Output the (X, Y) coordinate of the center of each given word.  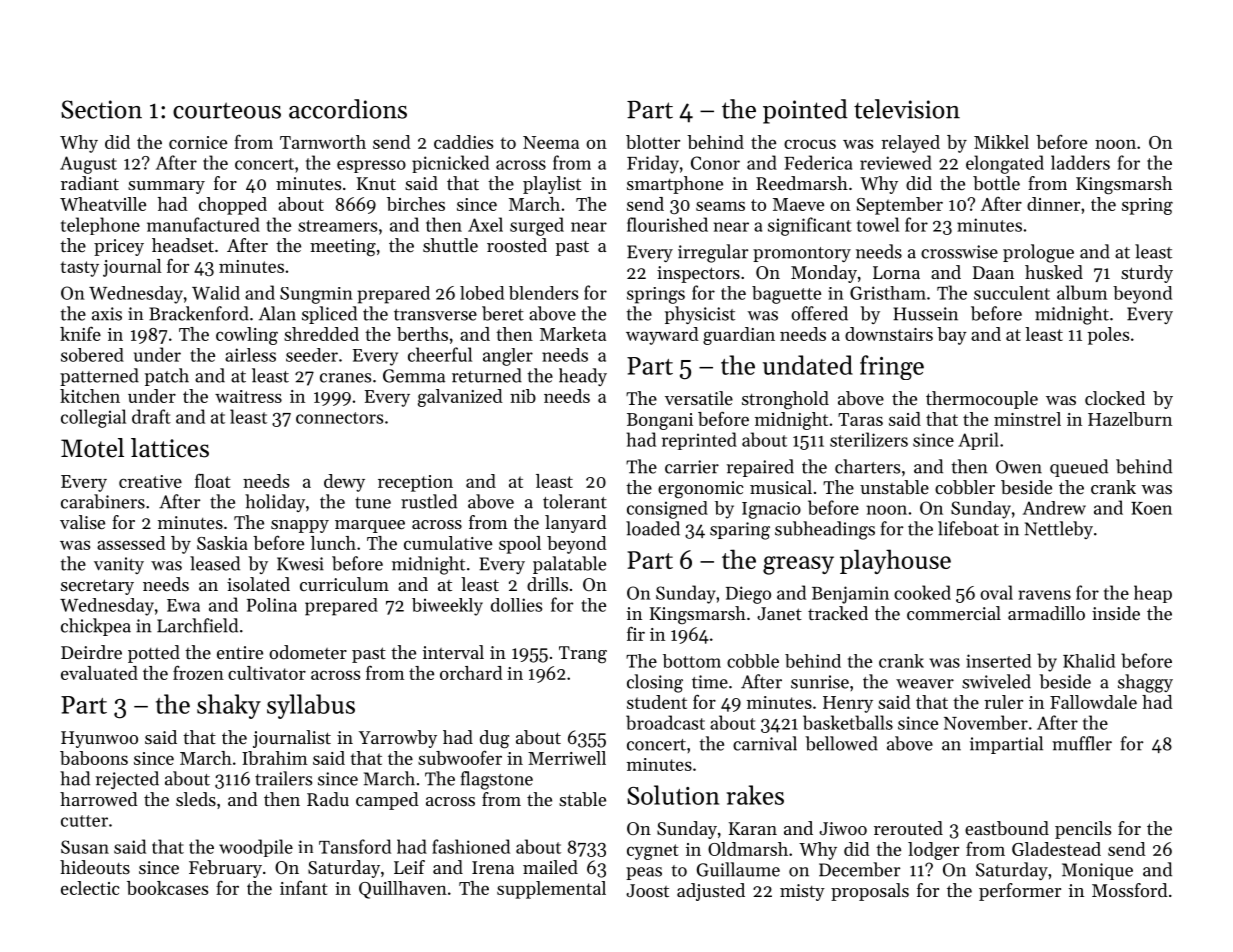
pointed (805, 111)
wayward (662, 336)
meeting (343, 248)
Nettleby (1059, 530)
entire (240, 652)
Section (101, 109)
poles (1108, 336)
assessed (131, 543)
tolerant (575, 501)
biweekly (447, 607)
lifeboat (968, 528)
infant (304, 887)
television (907, 109)
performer (1020, 892)
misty (802, 892)
